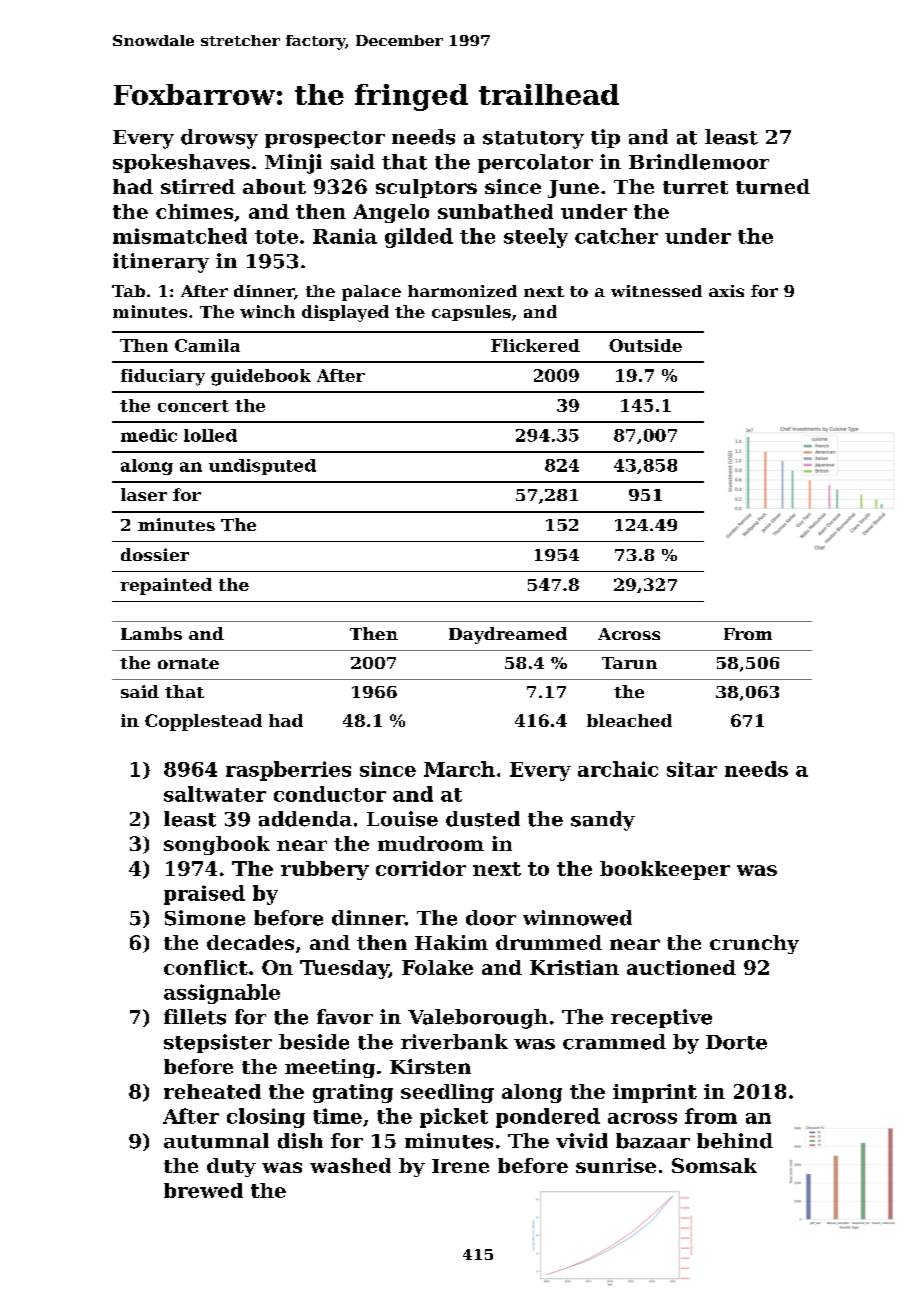 The width and height of the page is (924, 1311). Describe the element at coordinates (533, 140) in the page. I see `statutory` at that location.
